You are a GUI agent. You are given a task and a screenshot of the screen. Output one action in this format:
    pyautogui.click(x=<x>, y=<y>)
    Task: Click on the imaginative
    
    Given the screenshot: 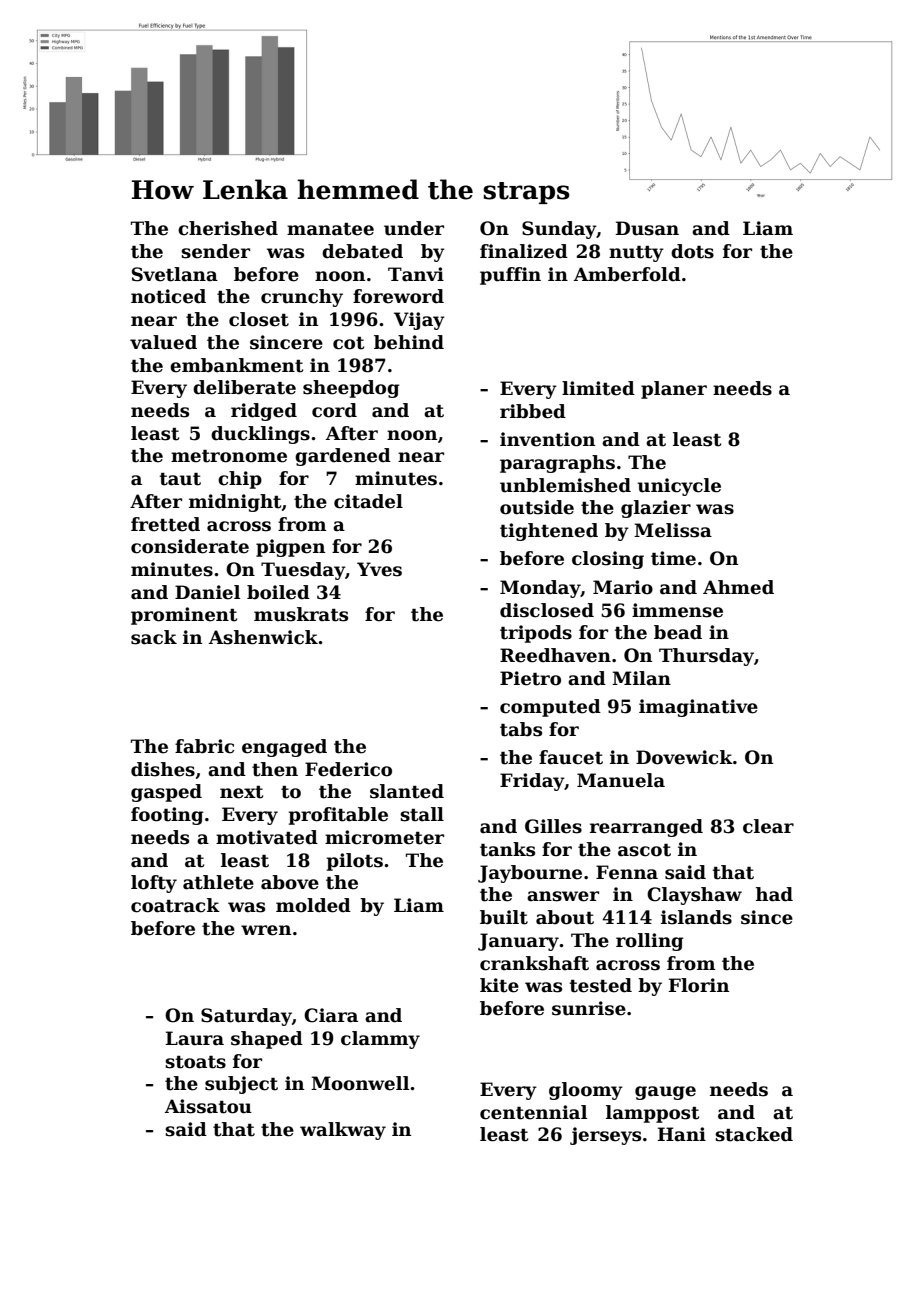 What is the action you would take?
    pyautogui.click(x=698, y=708)
